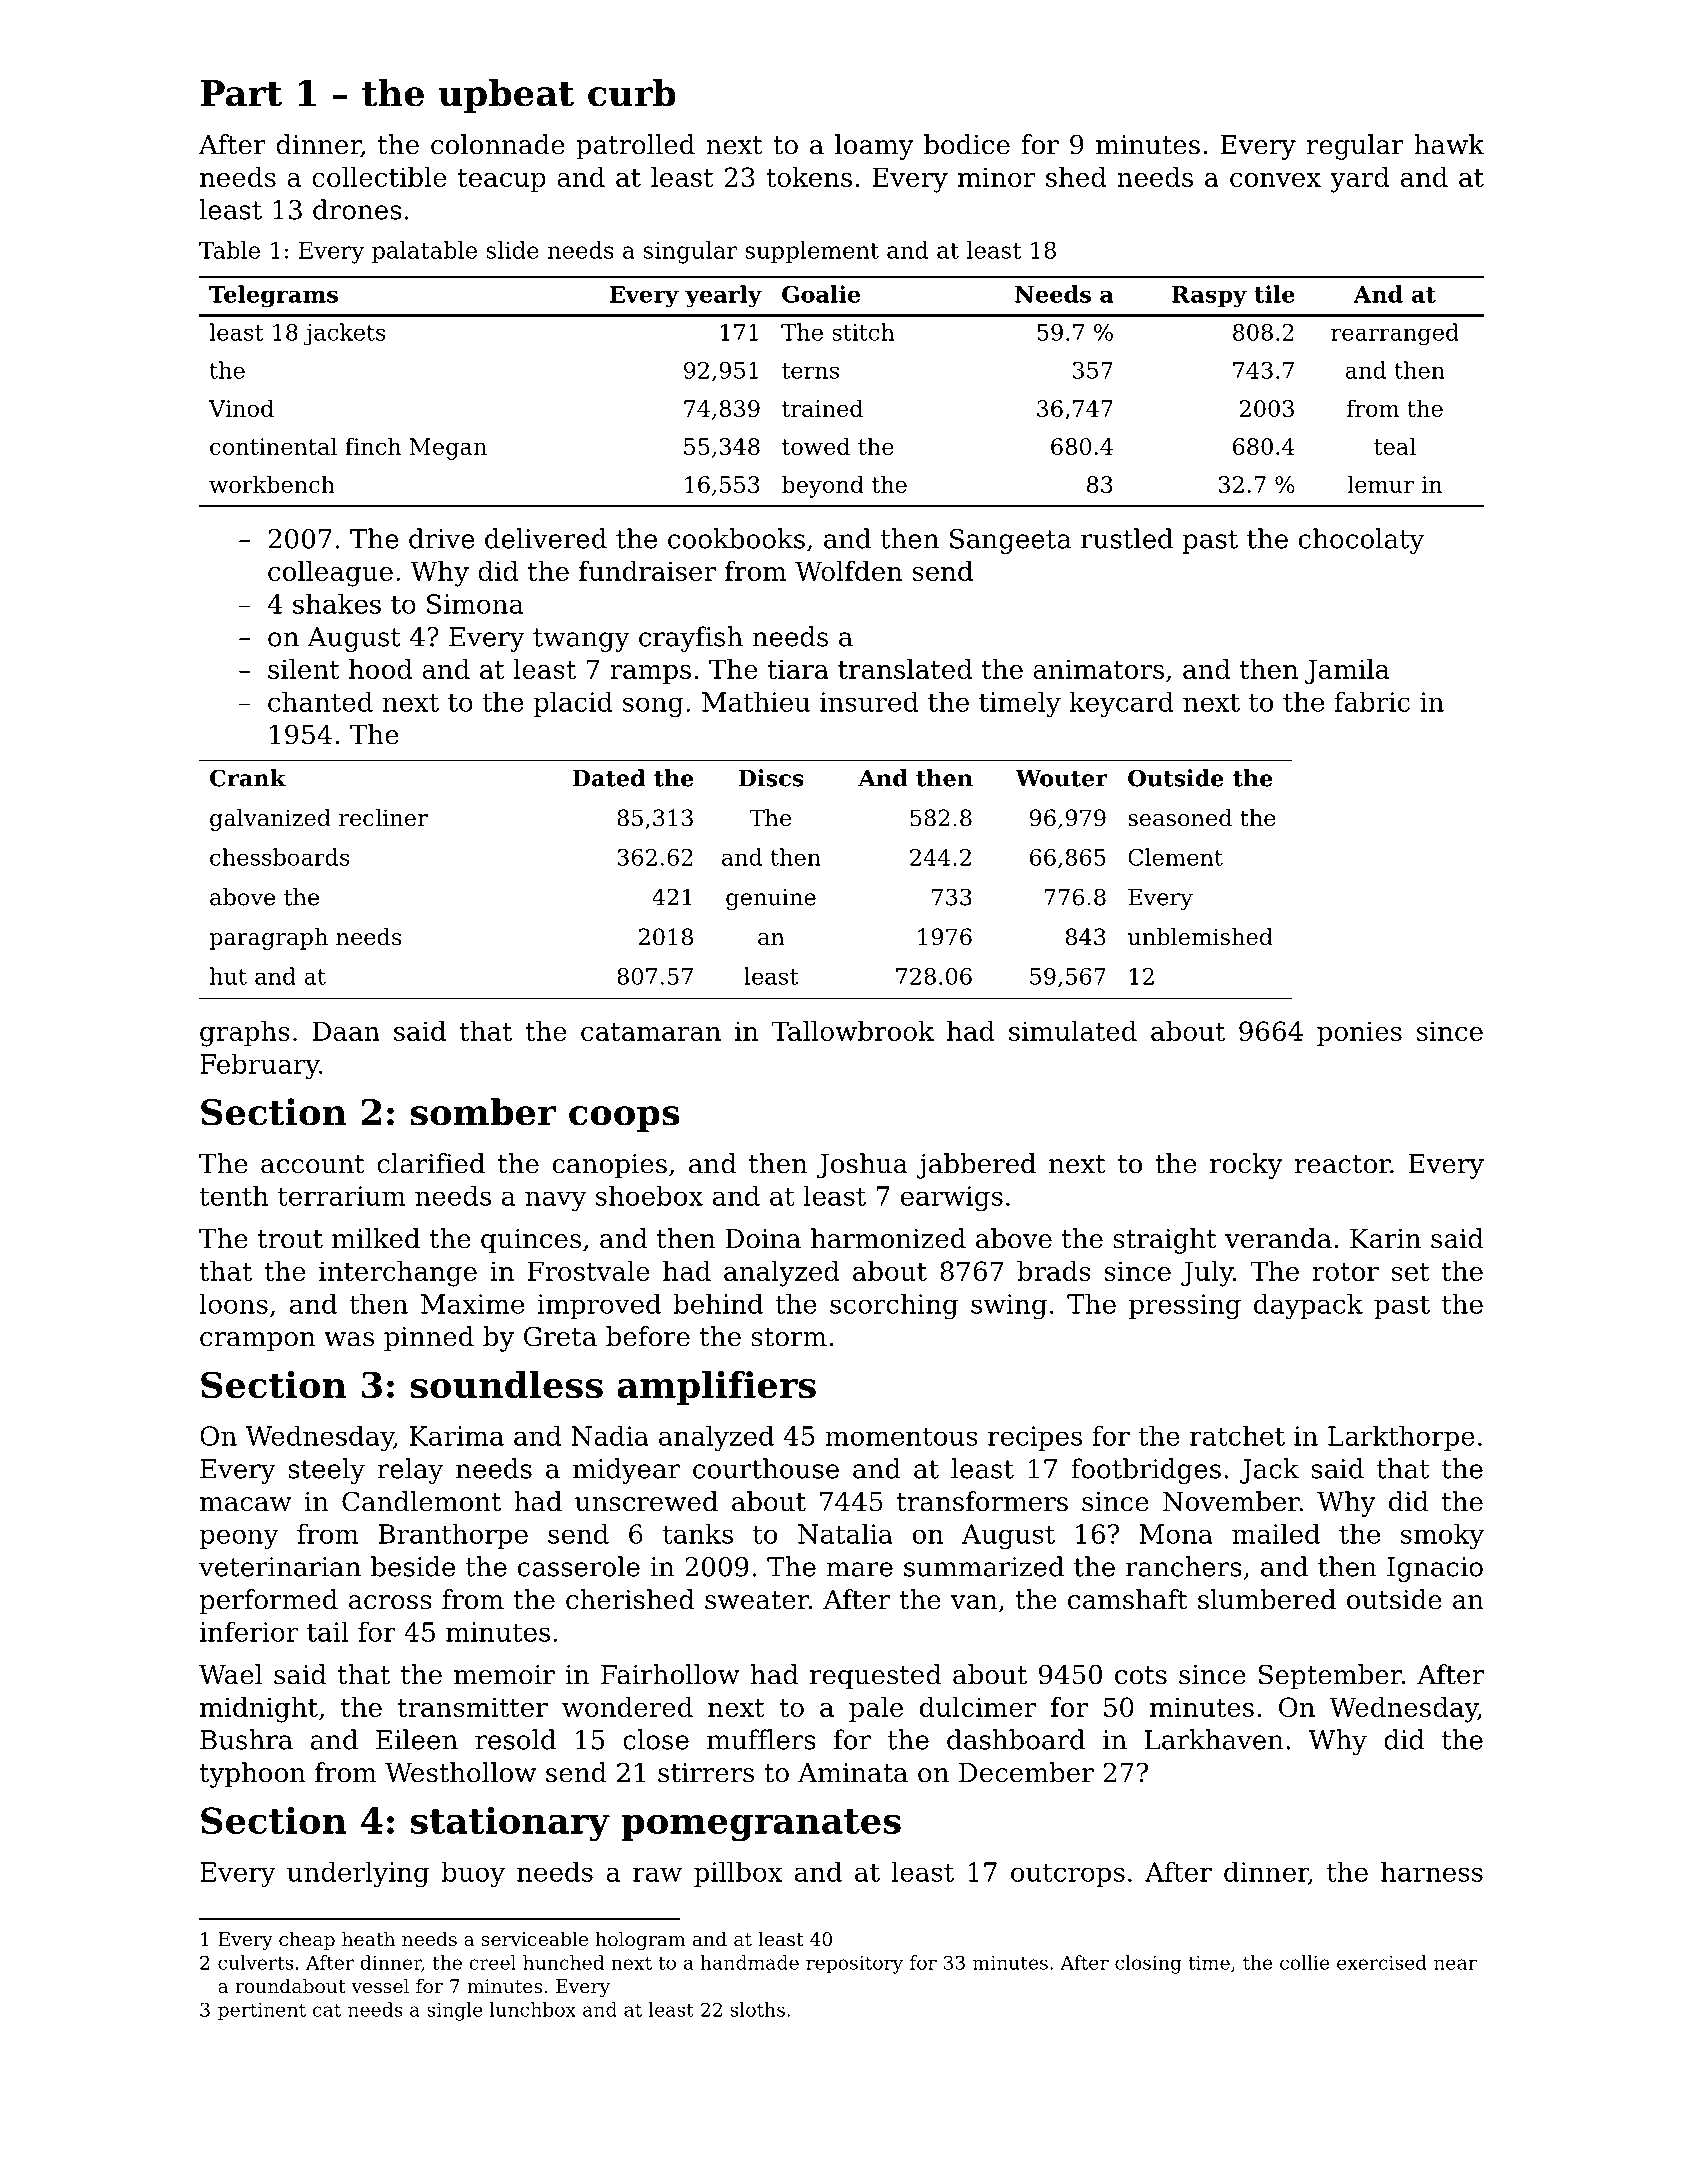  Describe the element at coordinates (690, 252) in the page. I see `singular` at that location.
